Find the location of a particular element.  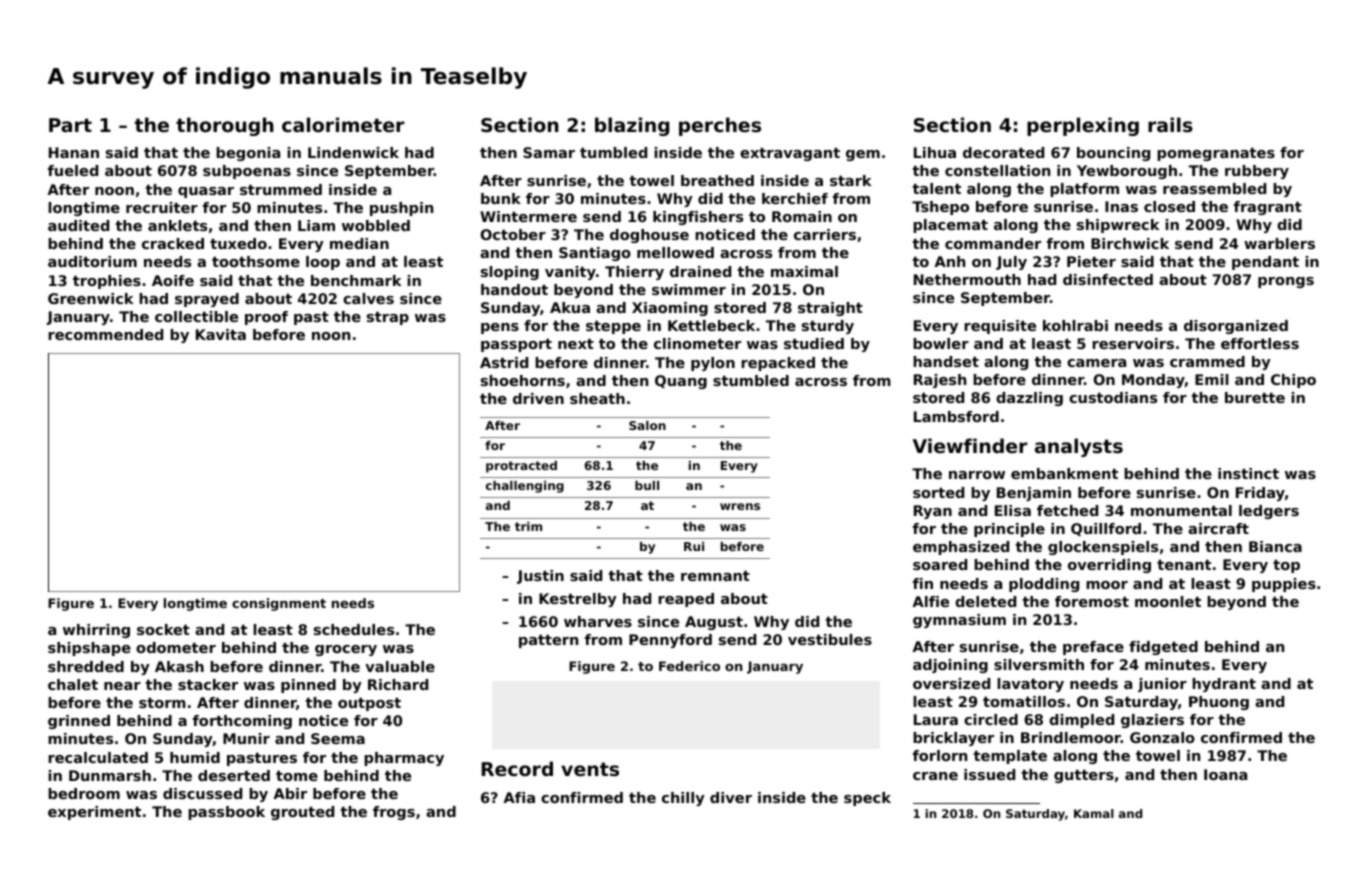

odometer is located at coordinates (176, 647).
